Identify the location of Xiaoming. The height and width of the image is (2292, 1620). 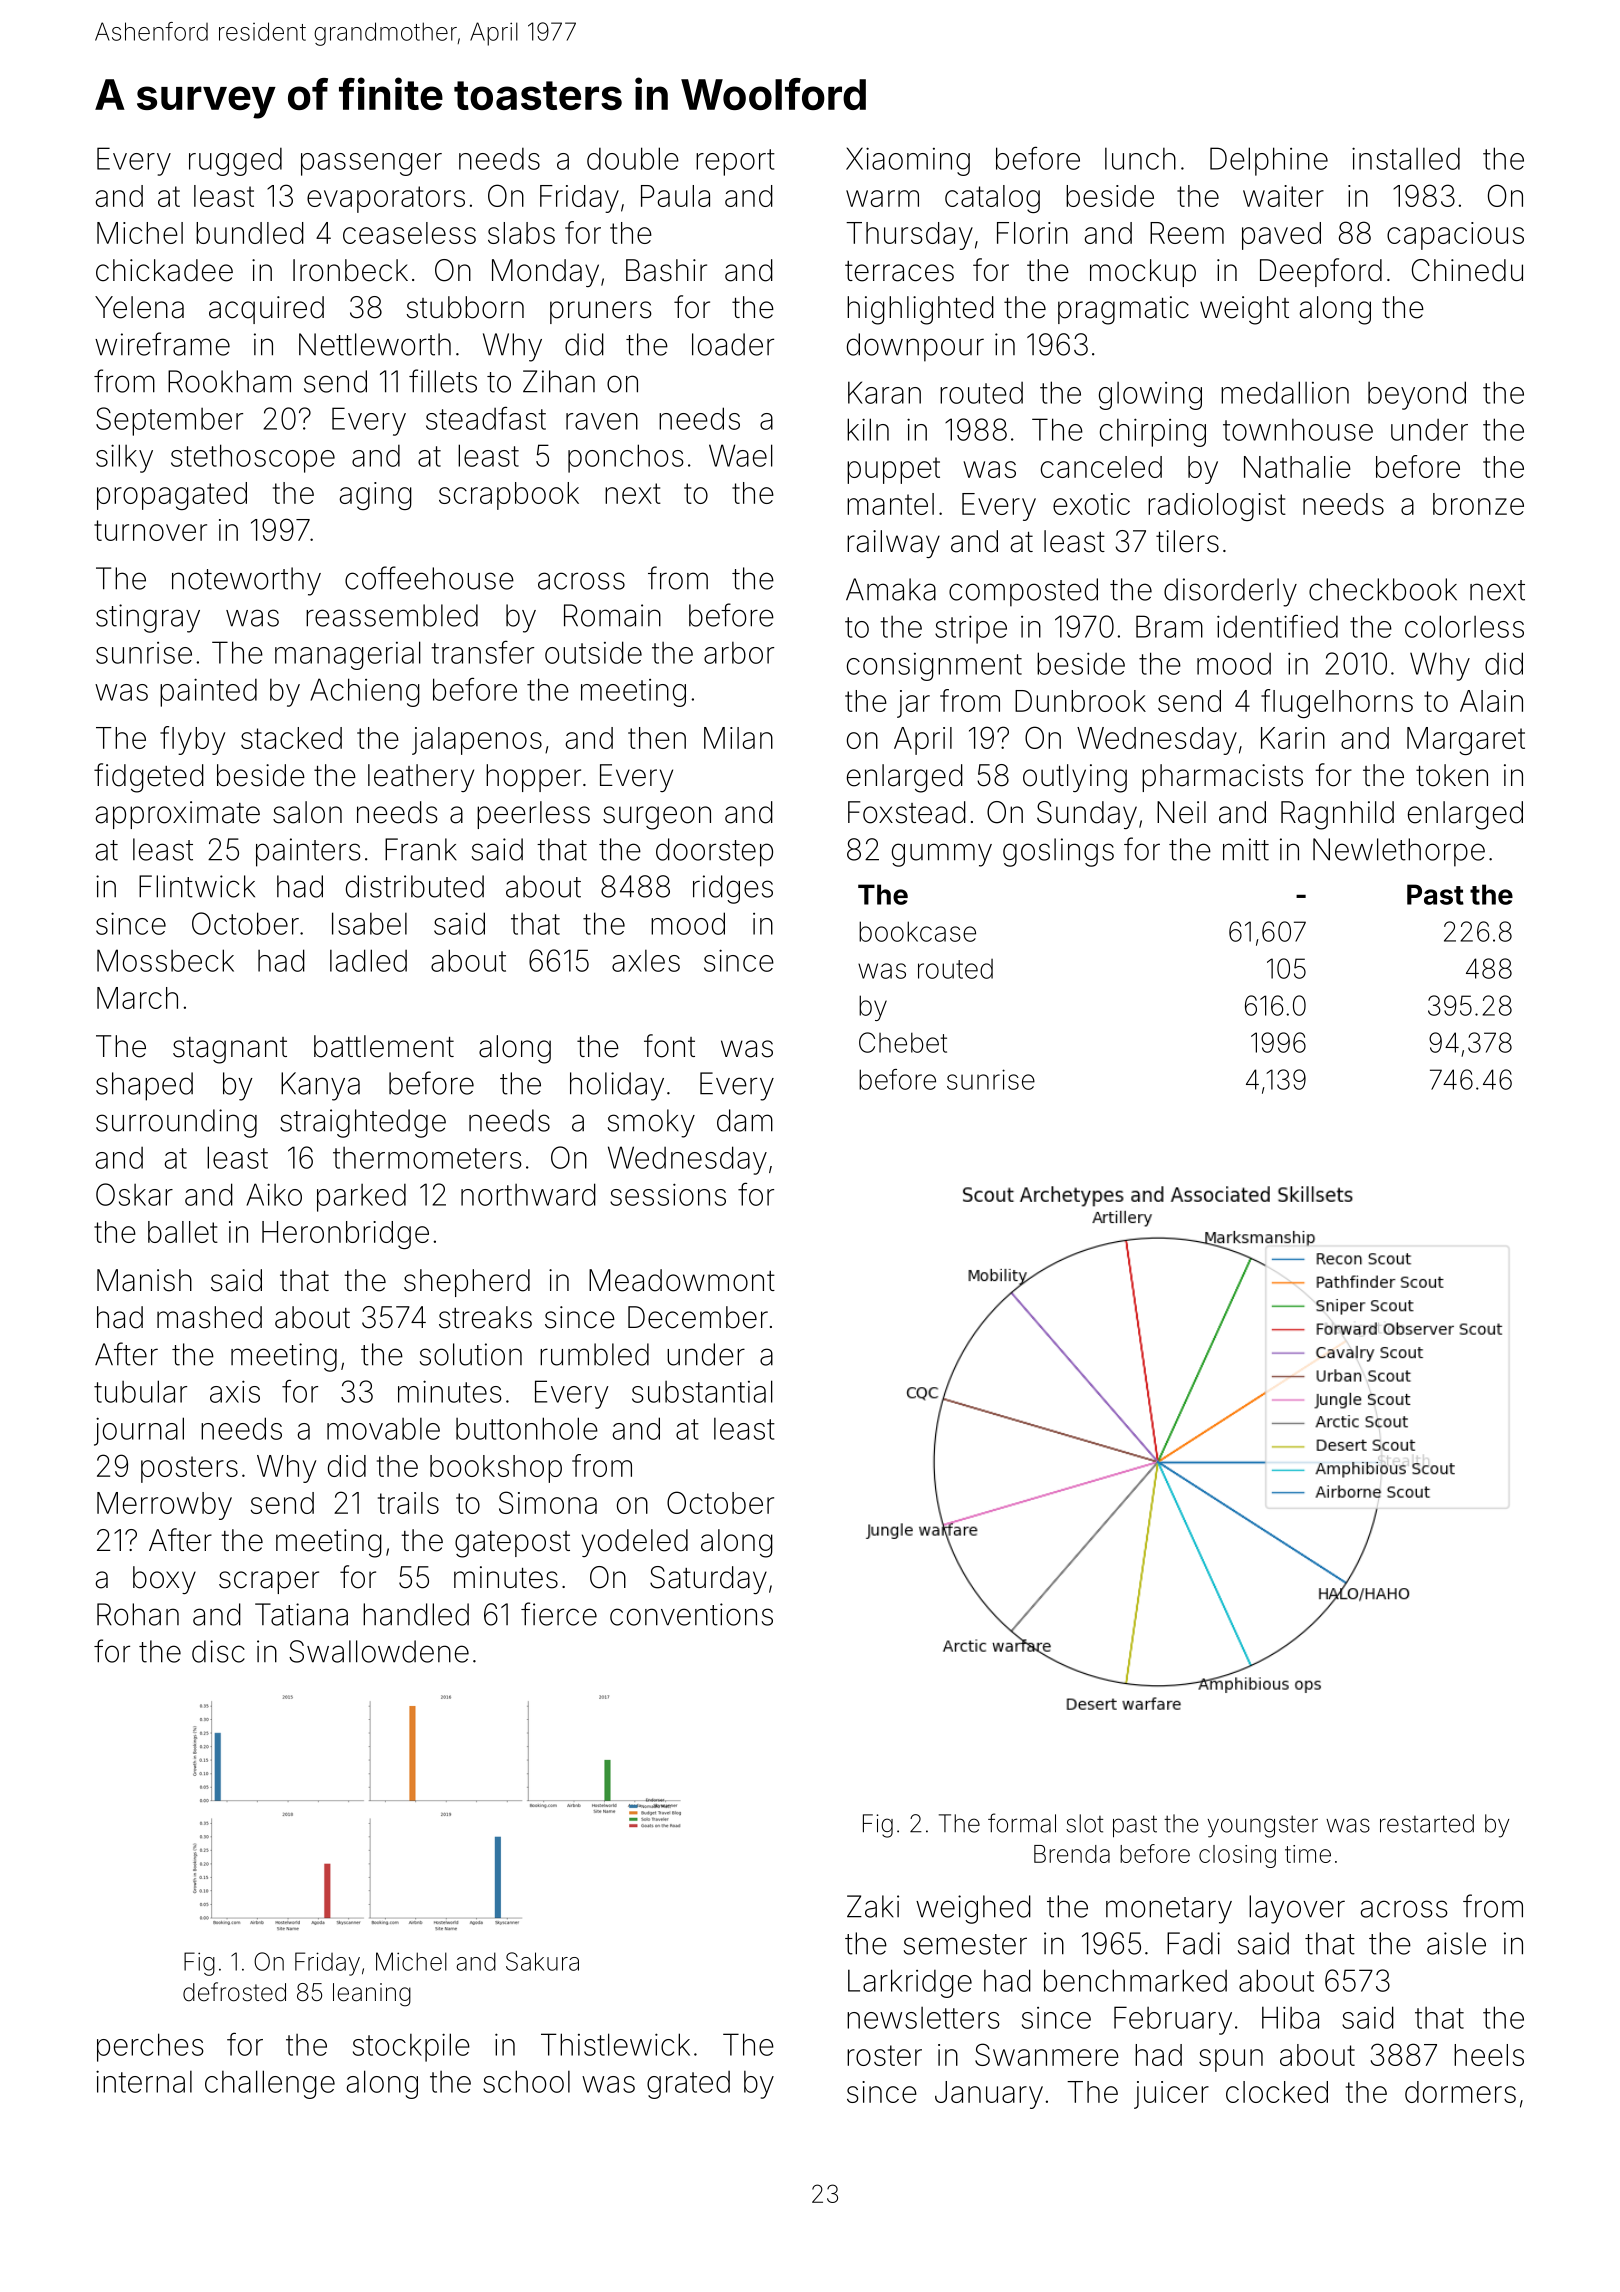
(908, 161).
